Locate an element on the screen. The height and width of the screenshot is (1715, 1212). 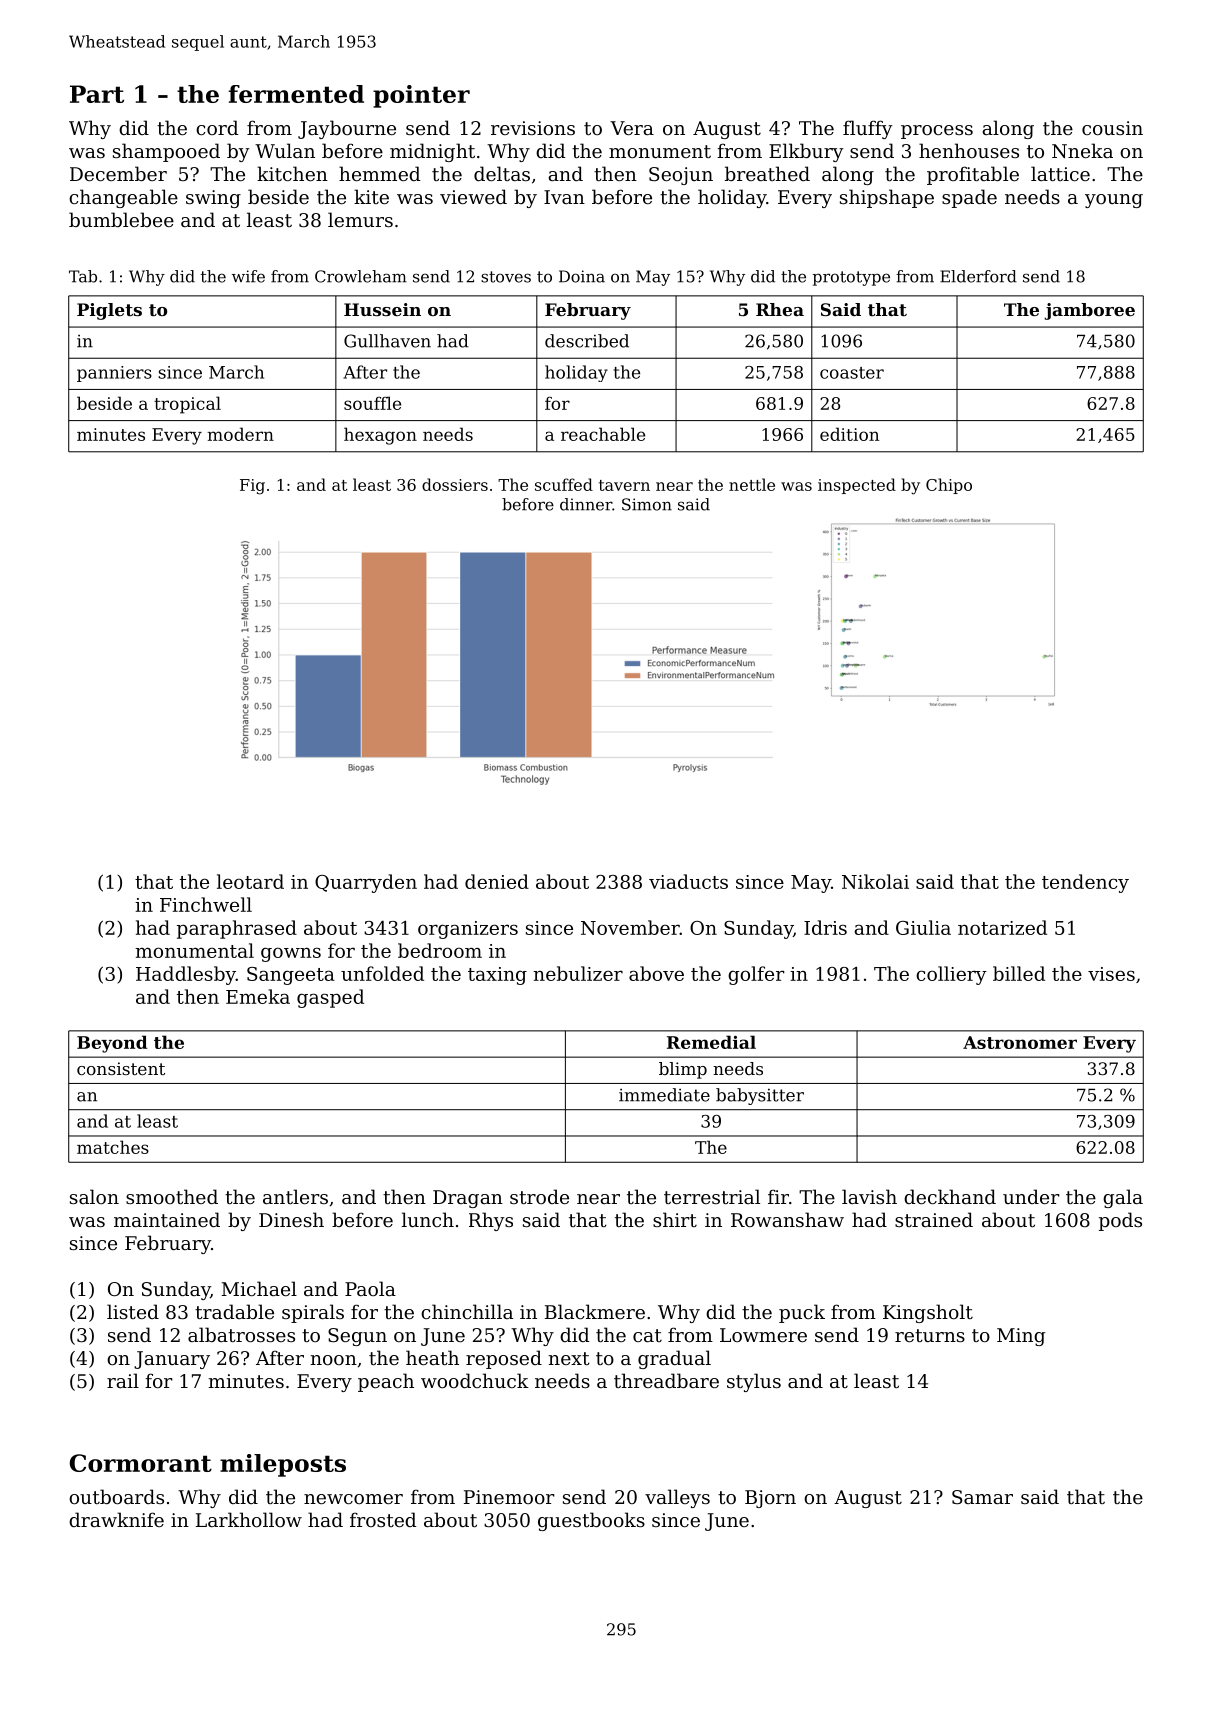
Dragan is located at coordinates (468, 1199).
